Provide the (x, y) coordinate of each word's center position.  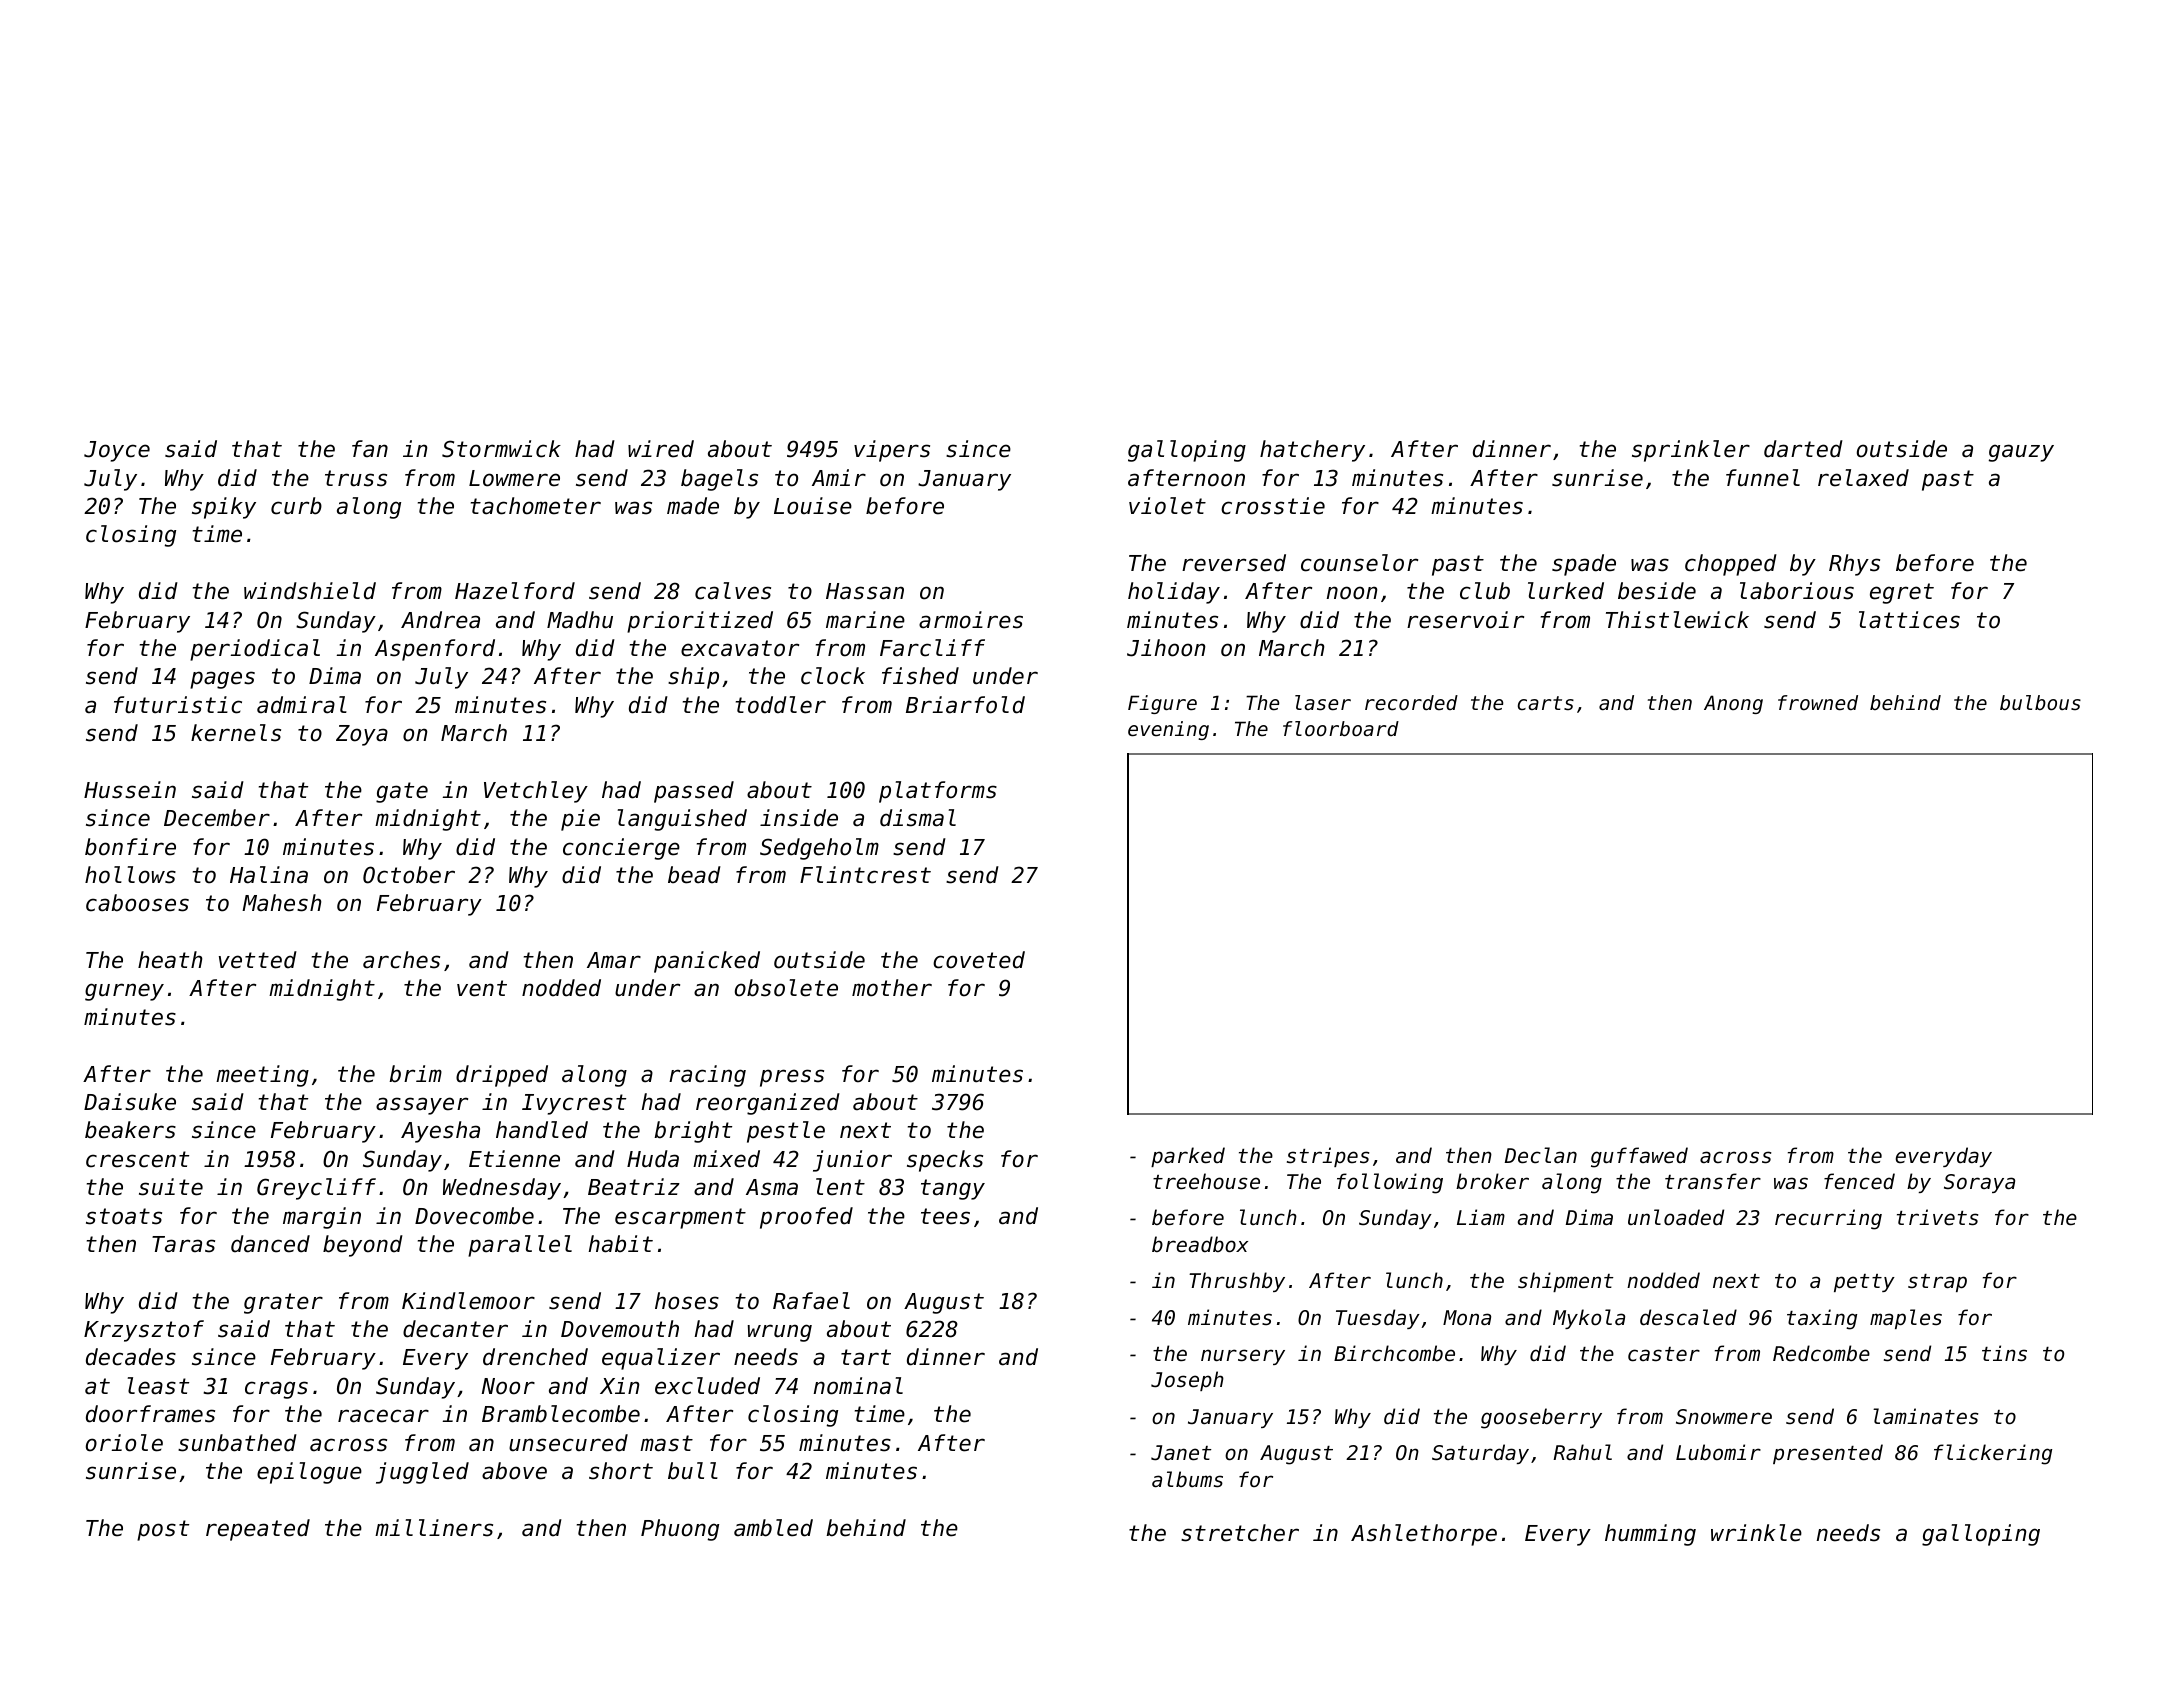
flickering (1993, 1454)
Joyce (117, 451)
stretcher (1240, 1533)
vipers (892, 451)
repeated (258, 1530)
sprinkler (1691, 451)
